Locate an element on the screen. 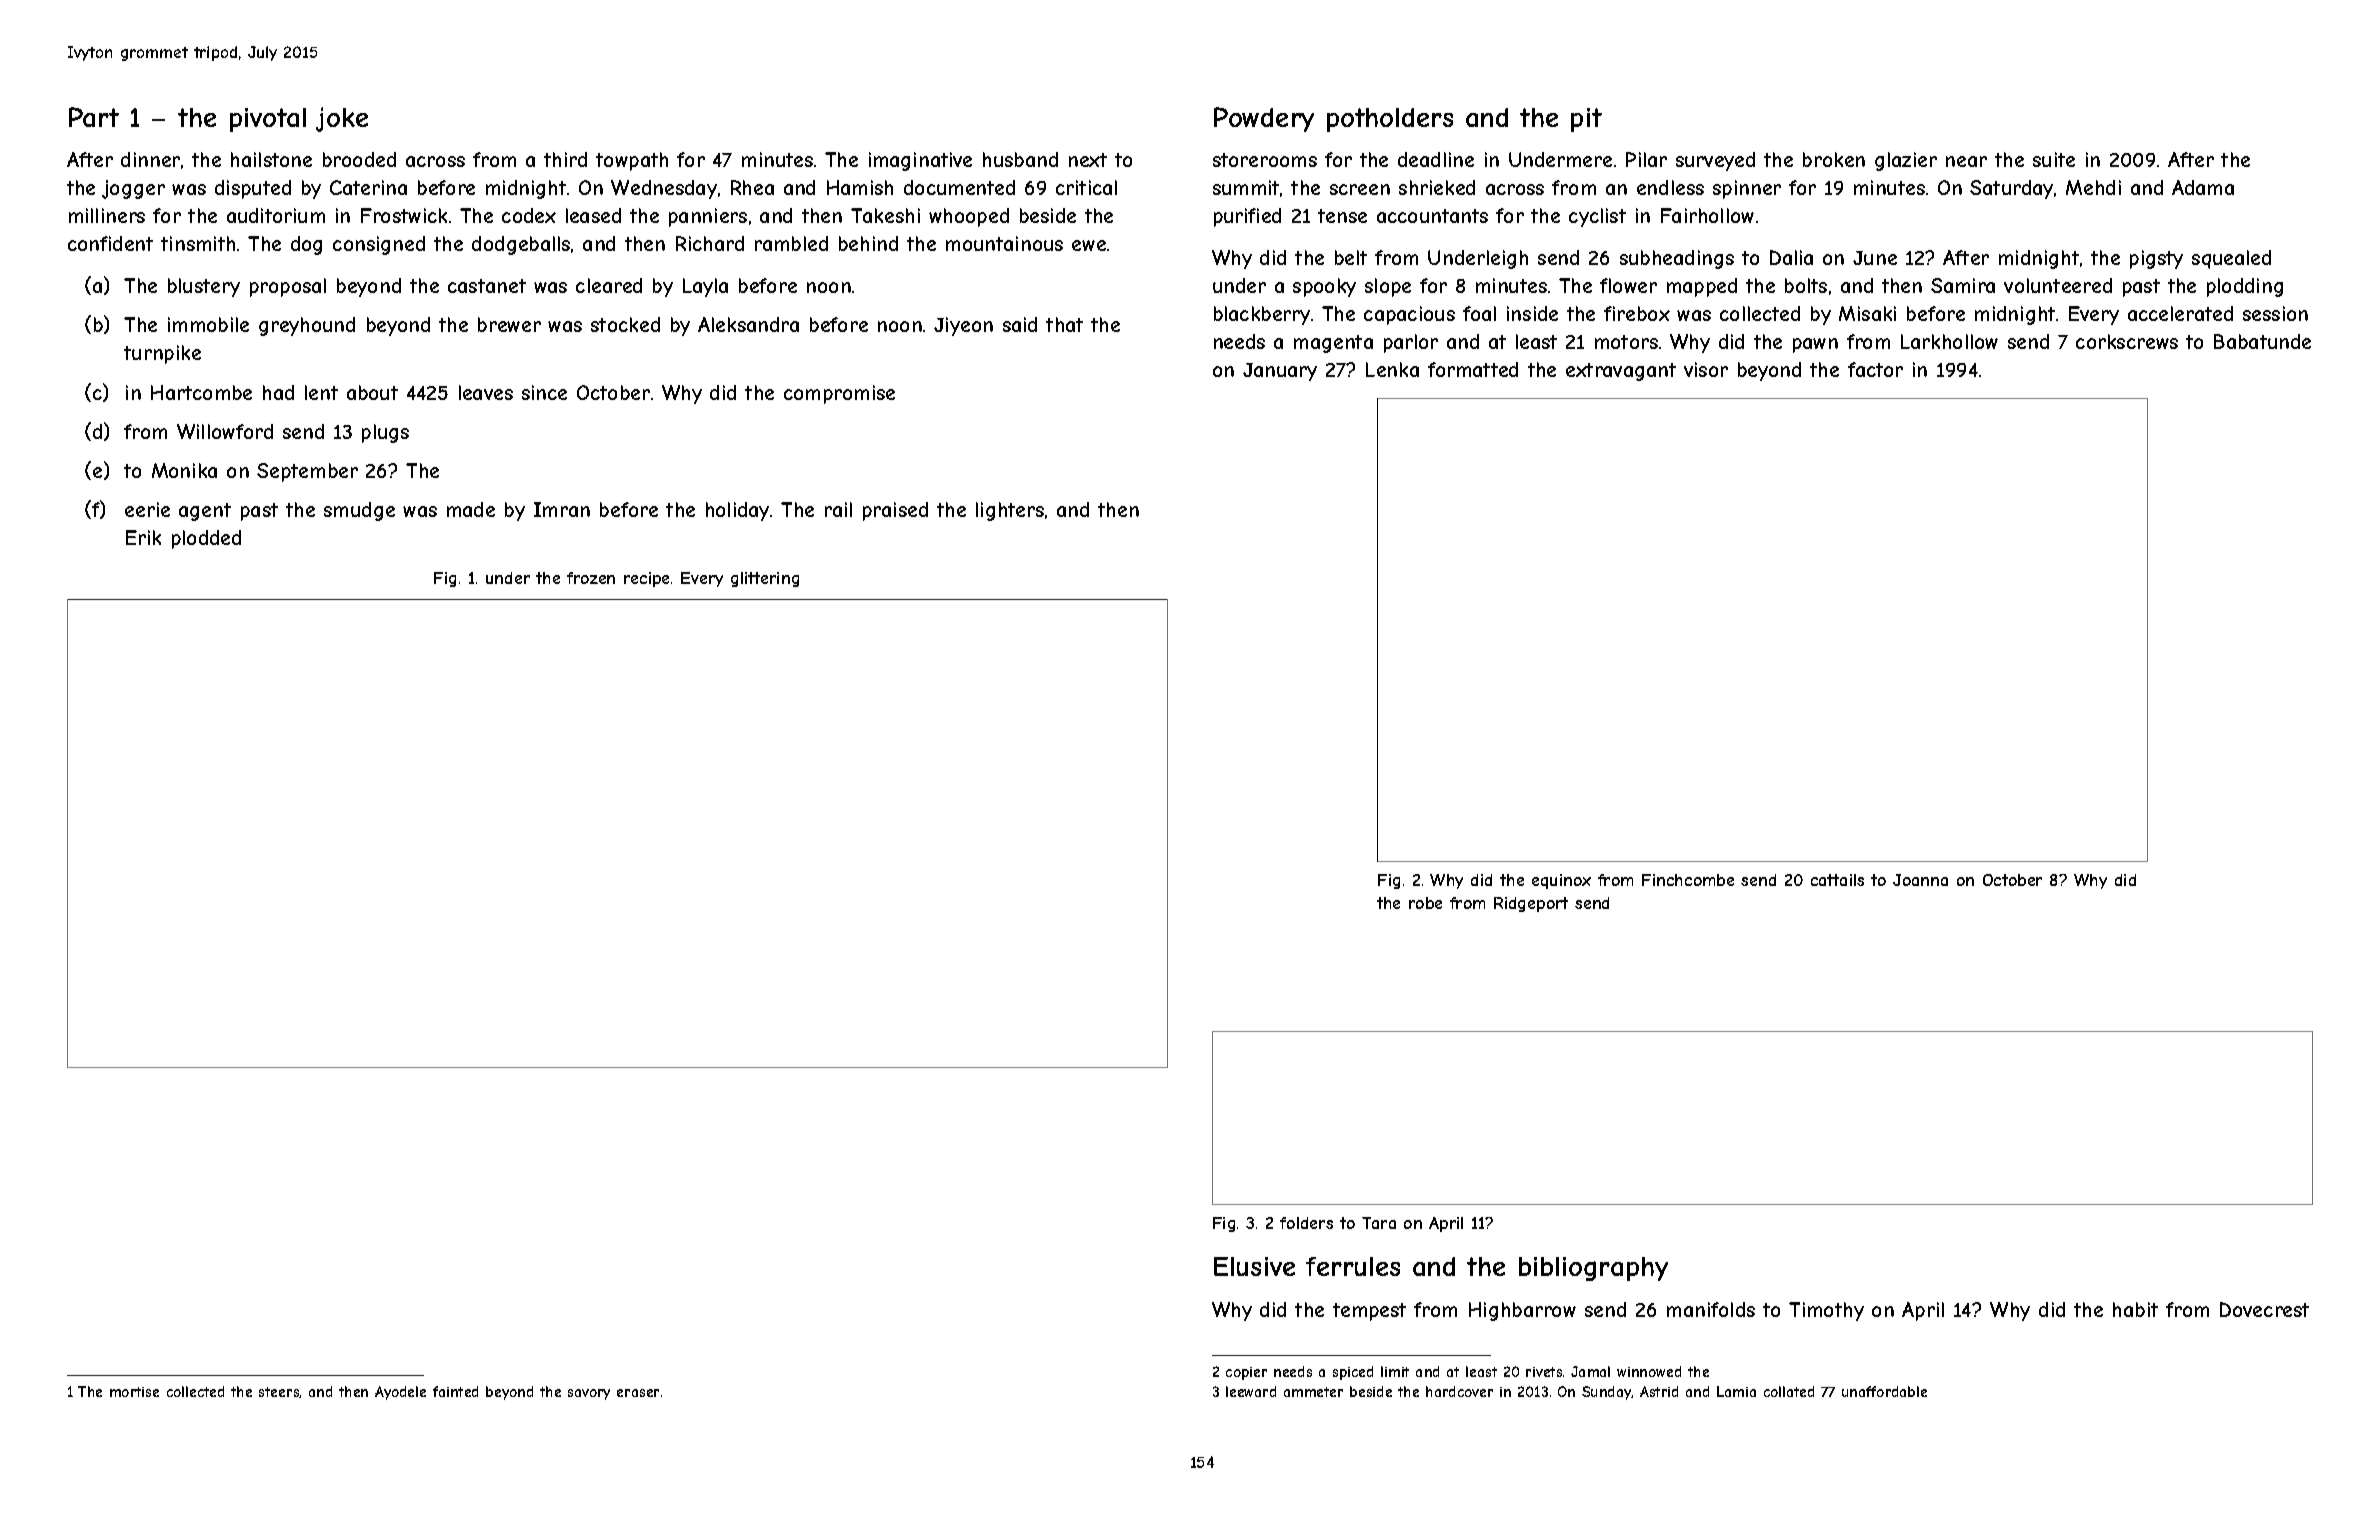  folders is located at coordinates (1306, 1223).
